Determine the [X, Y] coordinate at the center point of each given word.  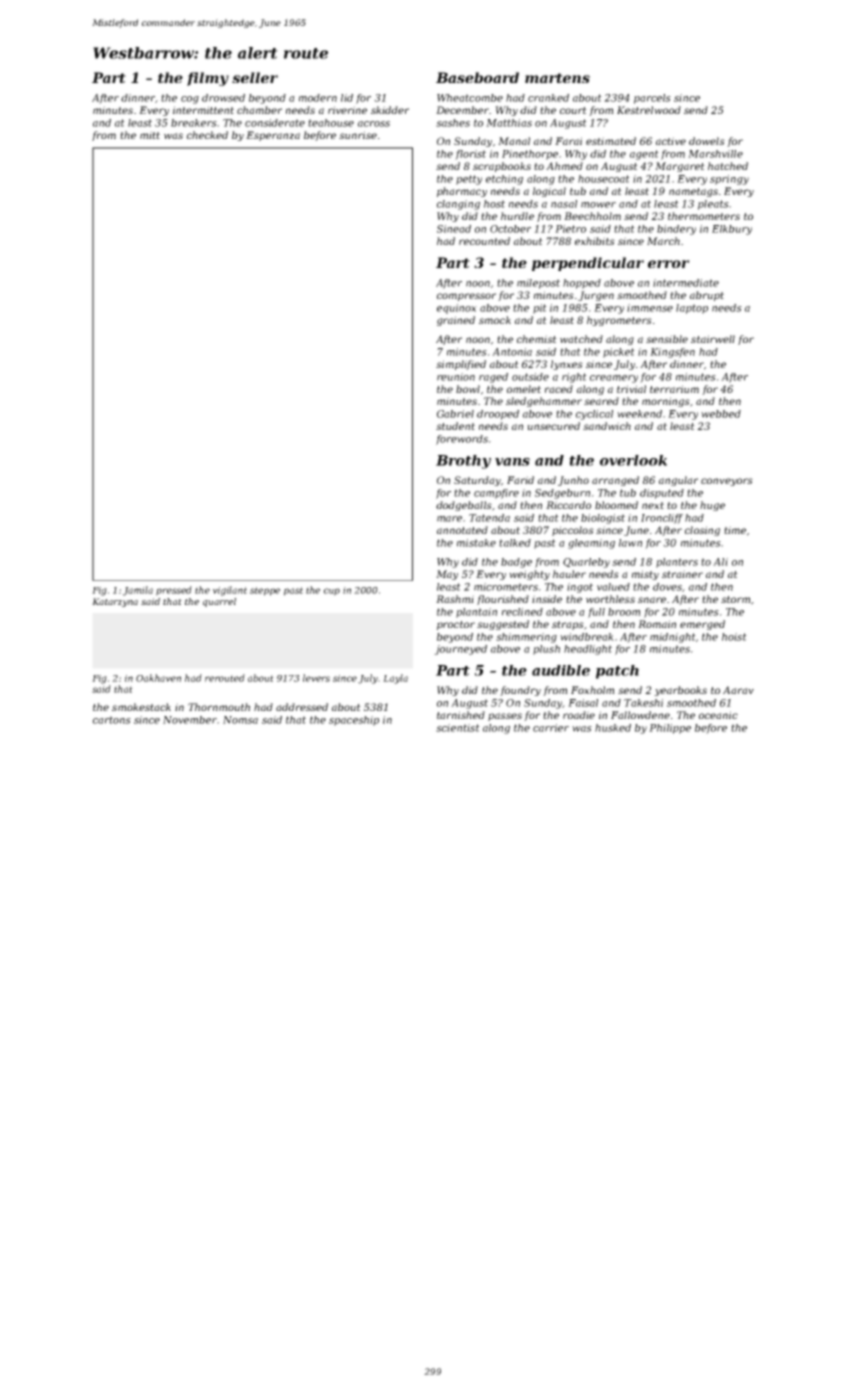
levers [316, 678]
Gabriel [455, 414]
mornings [666, 402]
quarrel [219, 602]
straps [568, 625]
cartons [112, 720]
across [374, 124]
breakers [194, 123]
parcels [652, 99]
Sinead [454, 229]
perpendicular [588, 264]
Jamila [138, 591]
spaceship [354, 721]
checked [207, 135]
